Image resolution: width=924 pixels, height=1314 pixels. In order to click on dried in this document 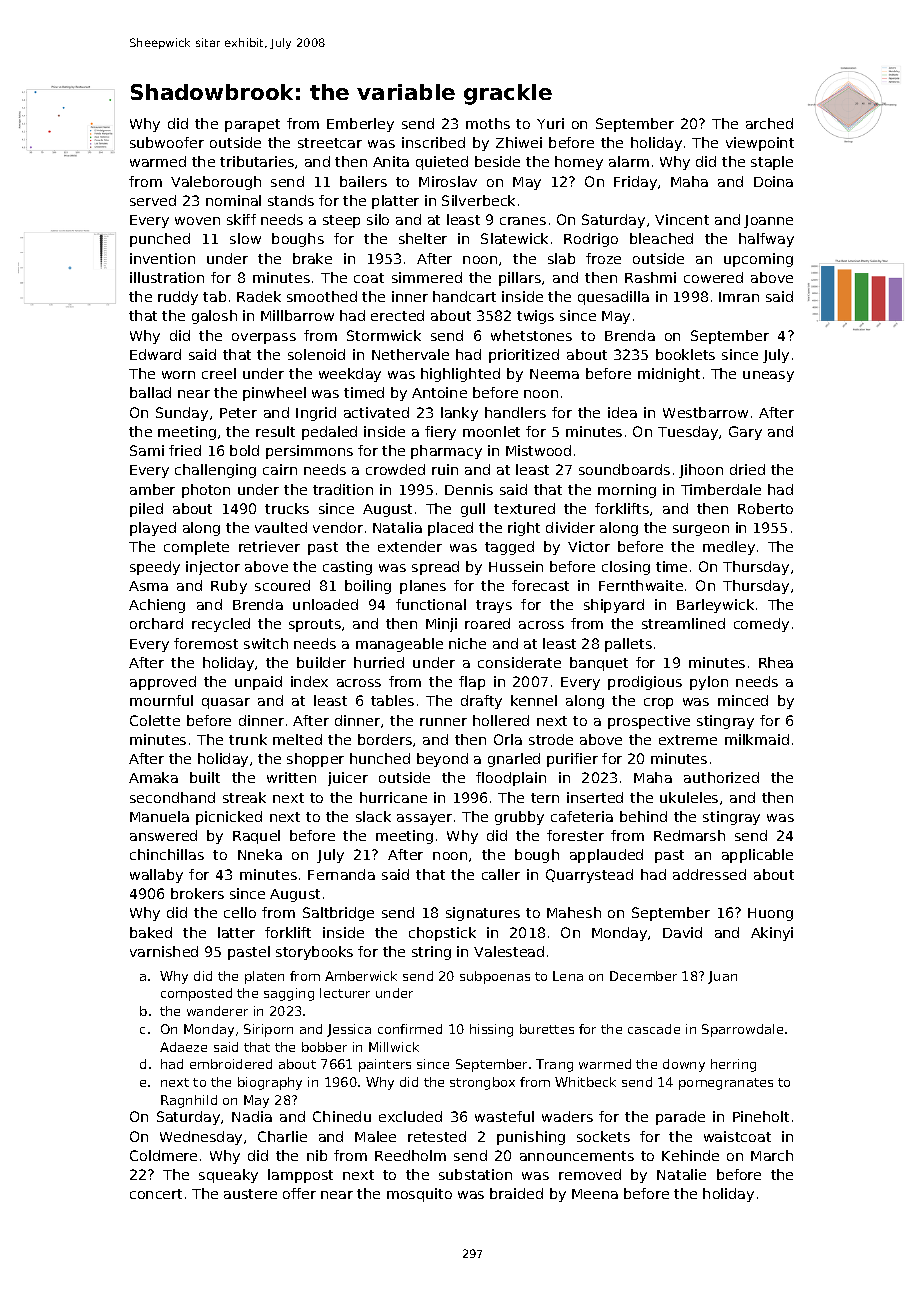, I will do `click(747, 469)`.
